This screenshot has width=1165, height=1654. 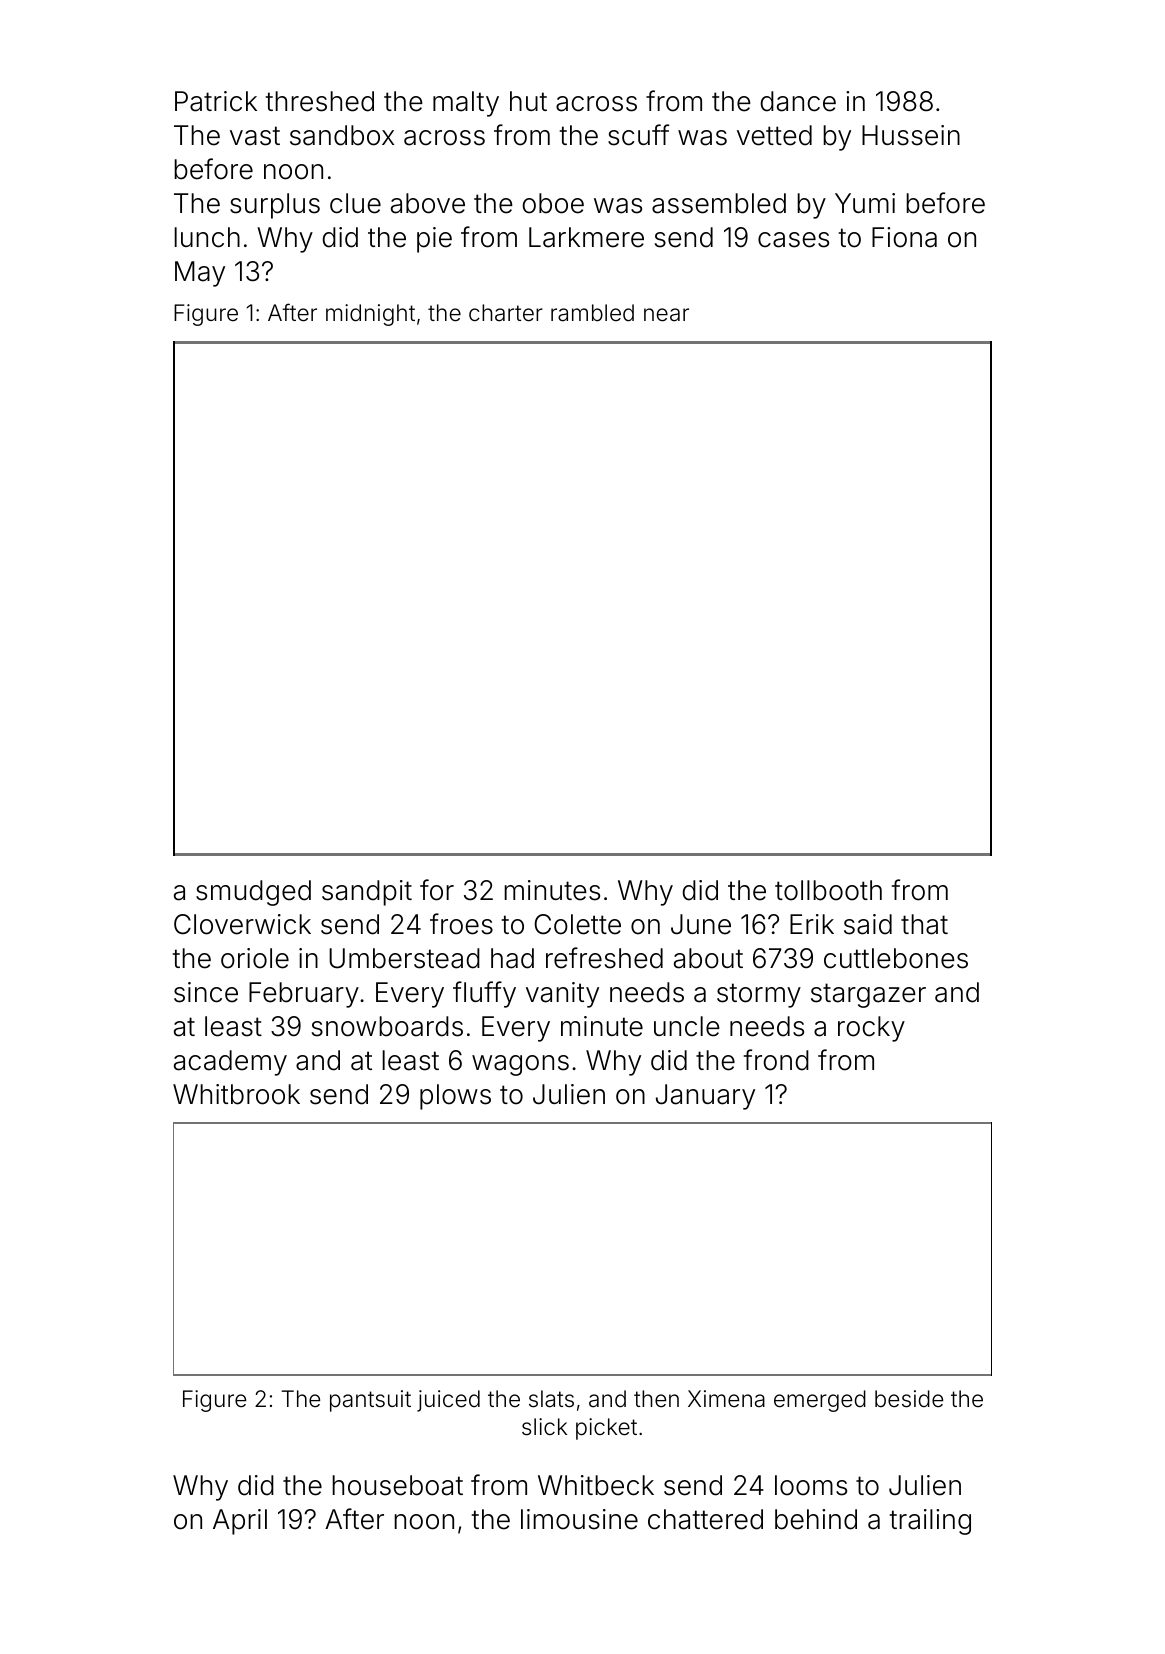 What do you see at coordinates (370, 315) in the screenshot?
I see `midnight` at bounding box center [370, 315].
